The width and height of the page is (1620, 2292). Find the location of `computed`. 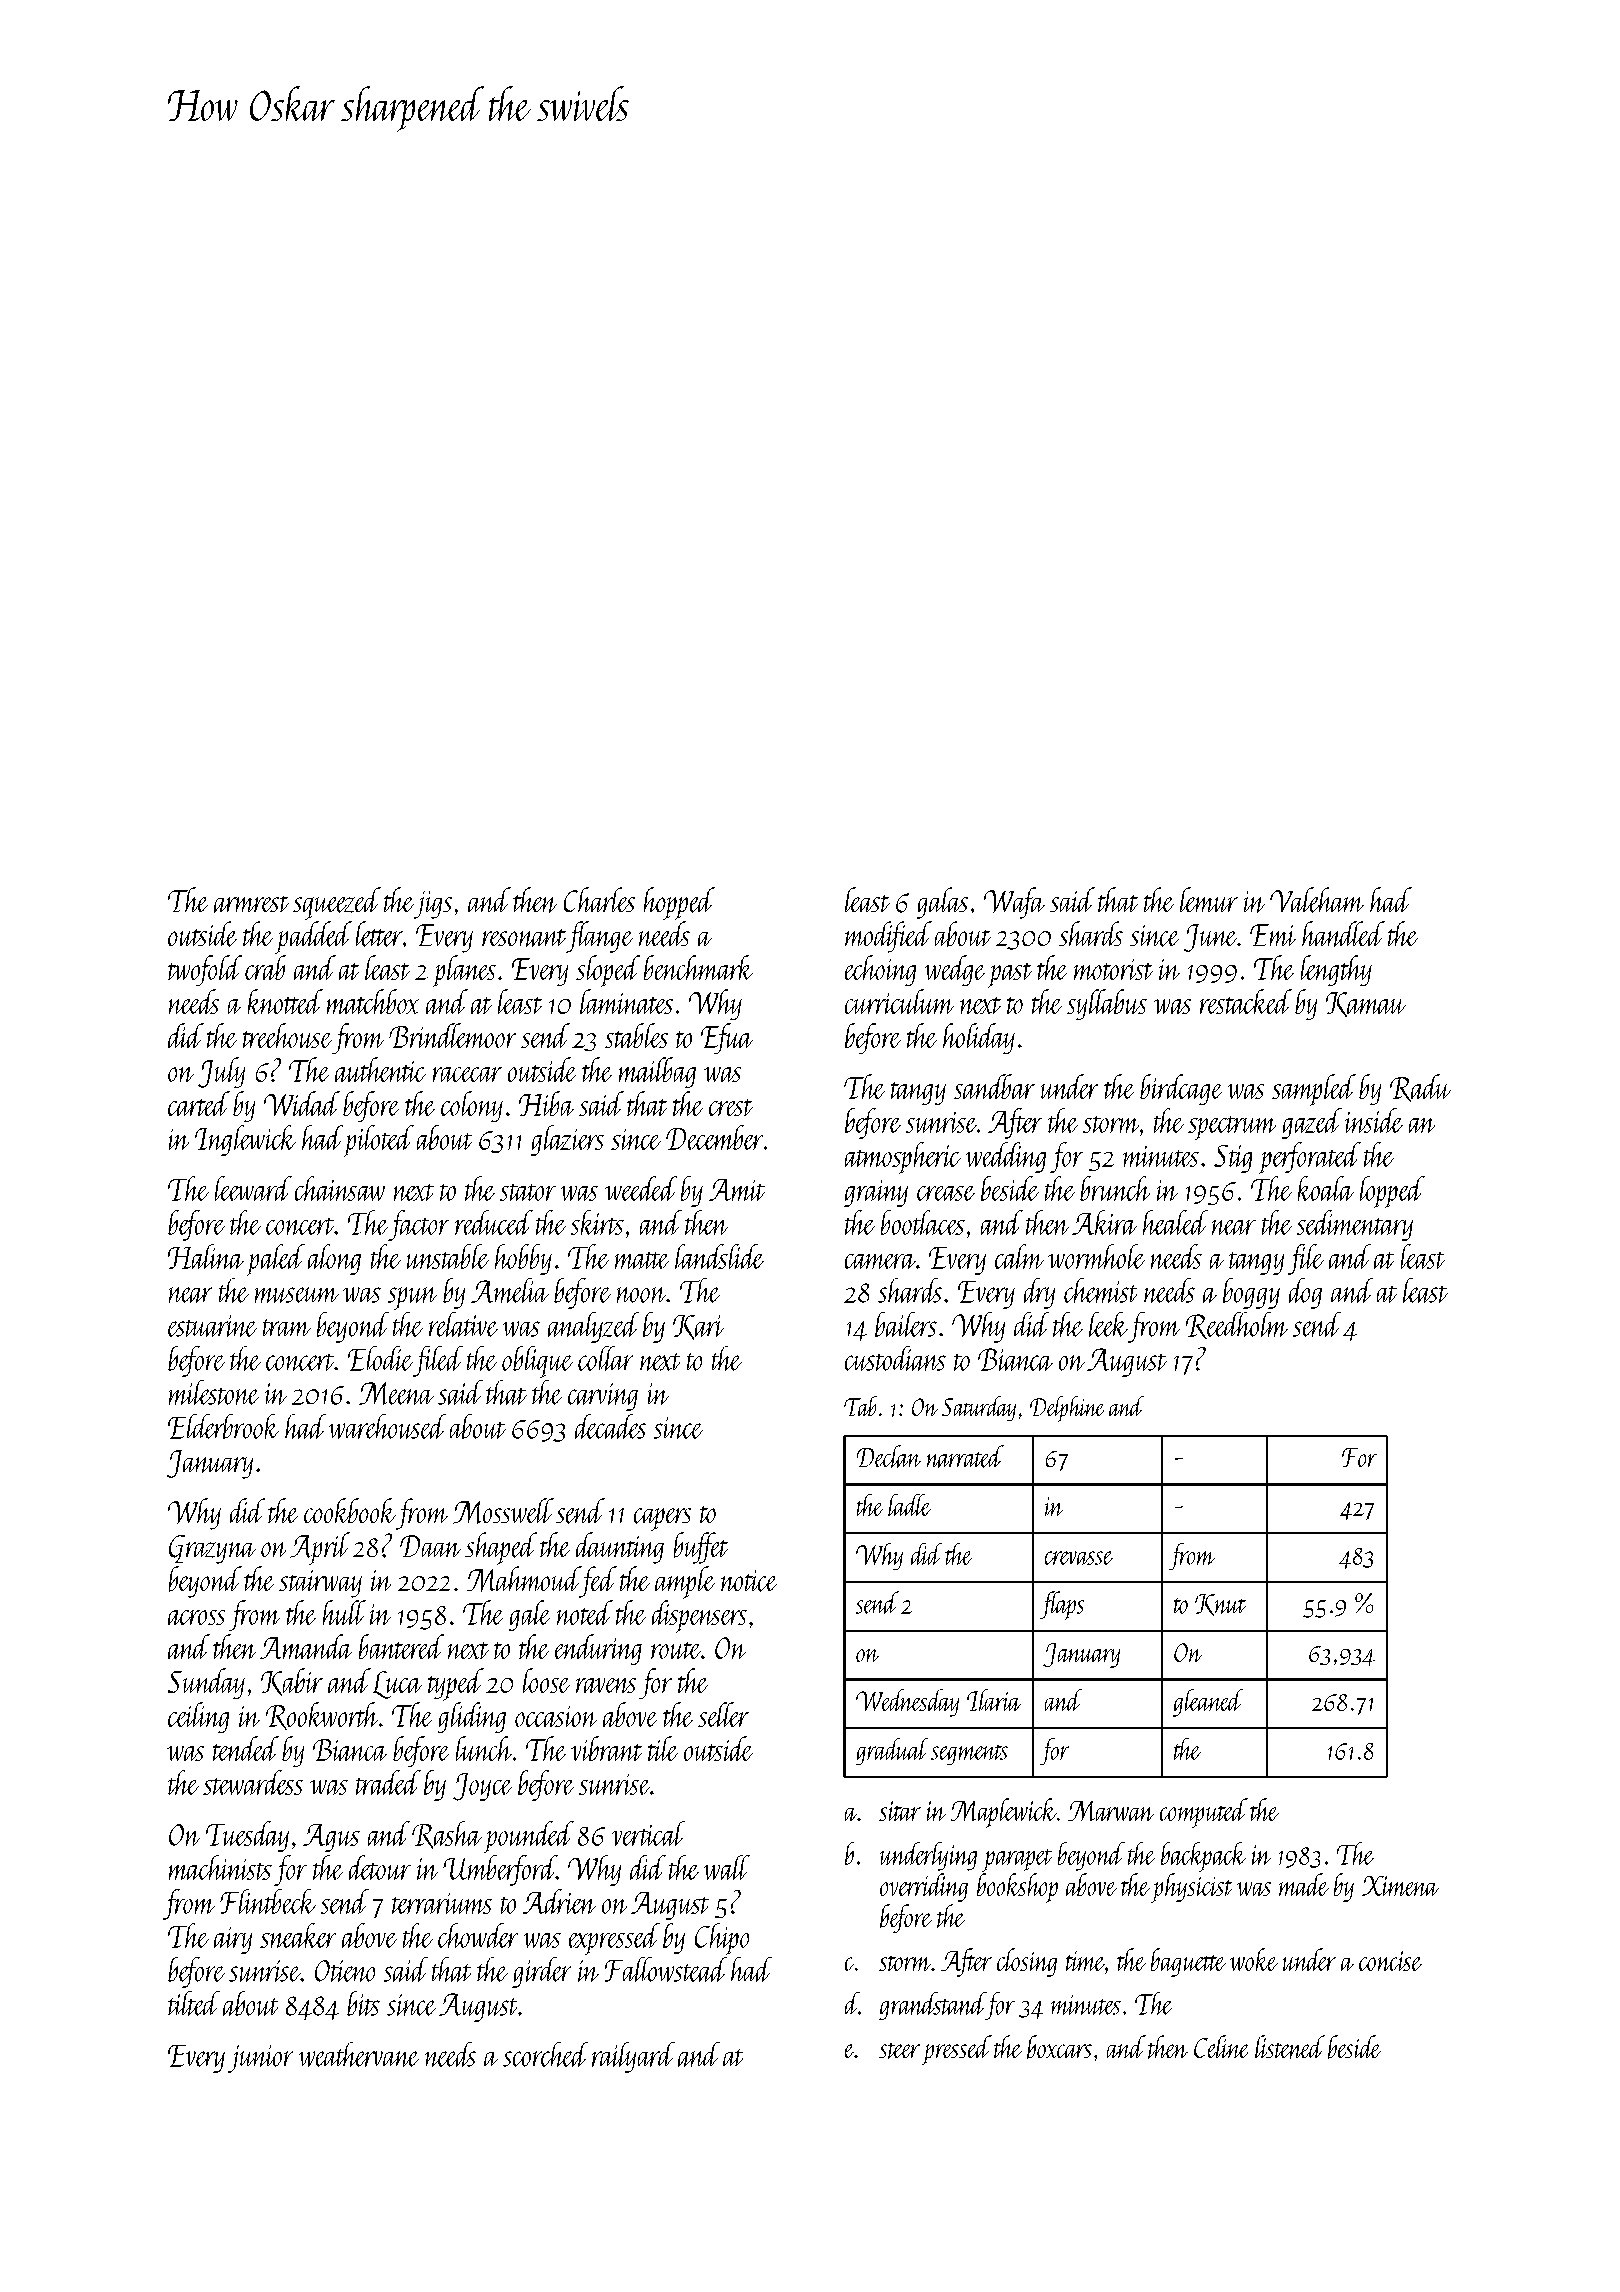

computed is located at coordinates (1204, 1813).
